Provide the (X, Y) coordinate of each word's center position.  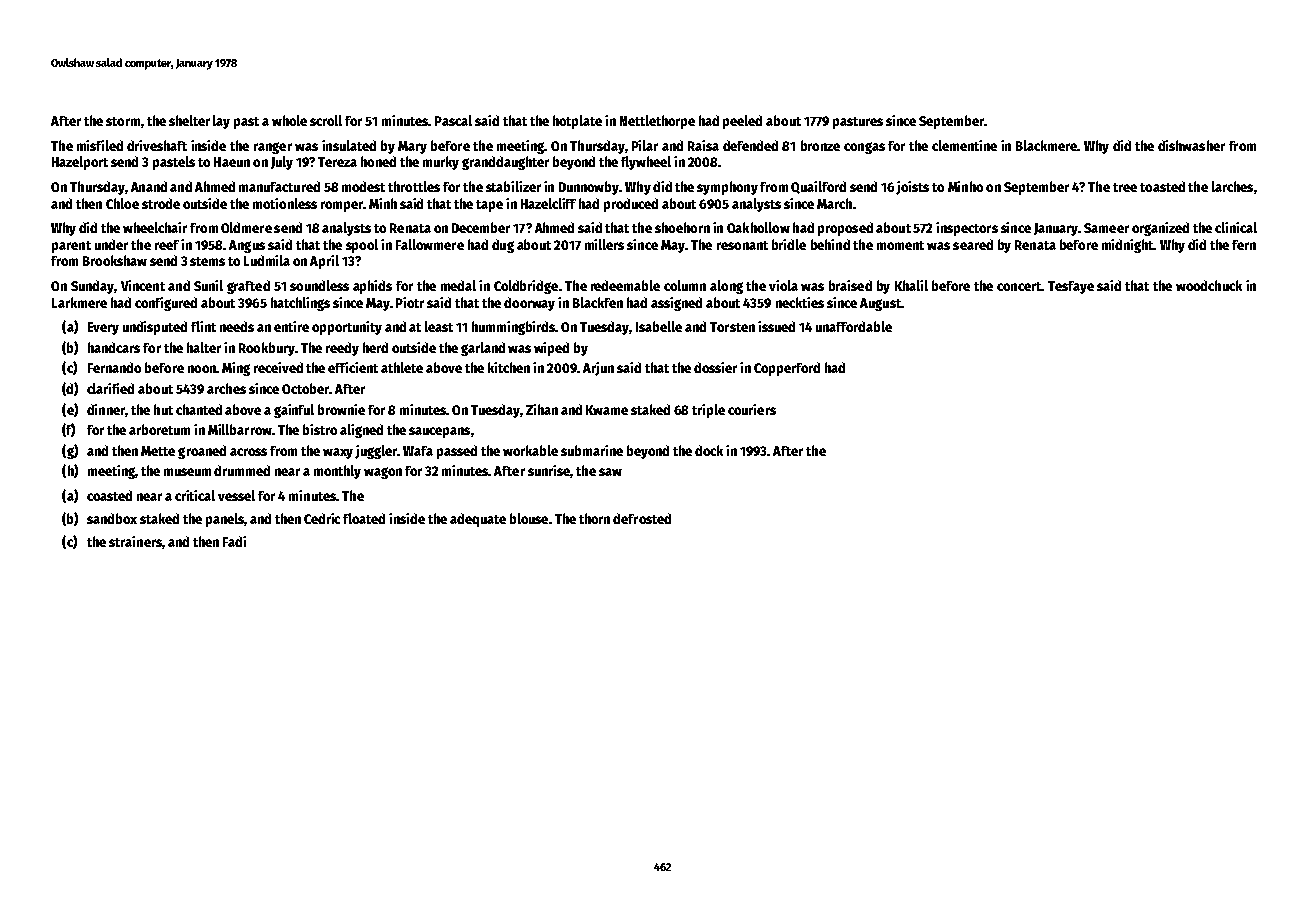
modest (363, 186)
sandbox (112, 518)
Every (103, 328)
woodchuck (1209, 285)
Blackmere (1046, 145)
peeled (742, 122)
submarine (592, 450)
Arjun (598, 369)
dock (709, 450)
